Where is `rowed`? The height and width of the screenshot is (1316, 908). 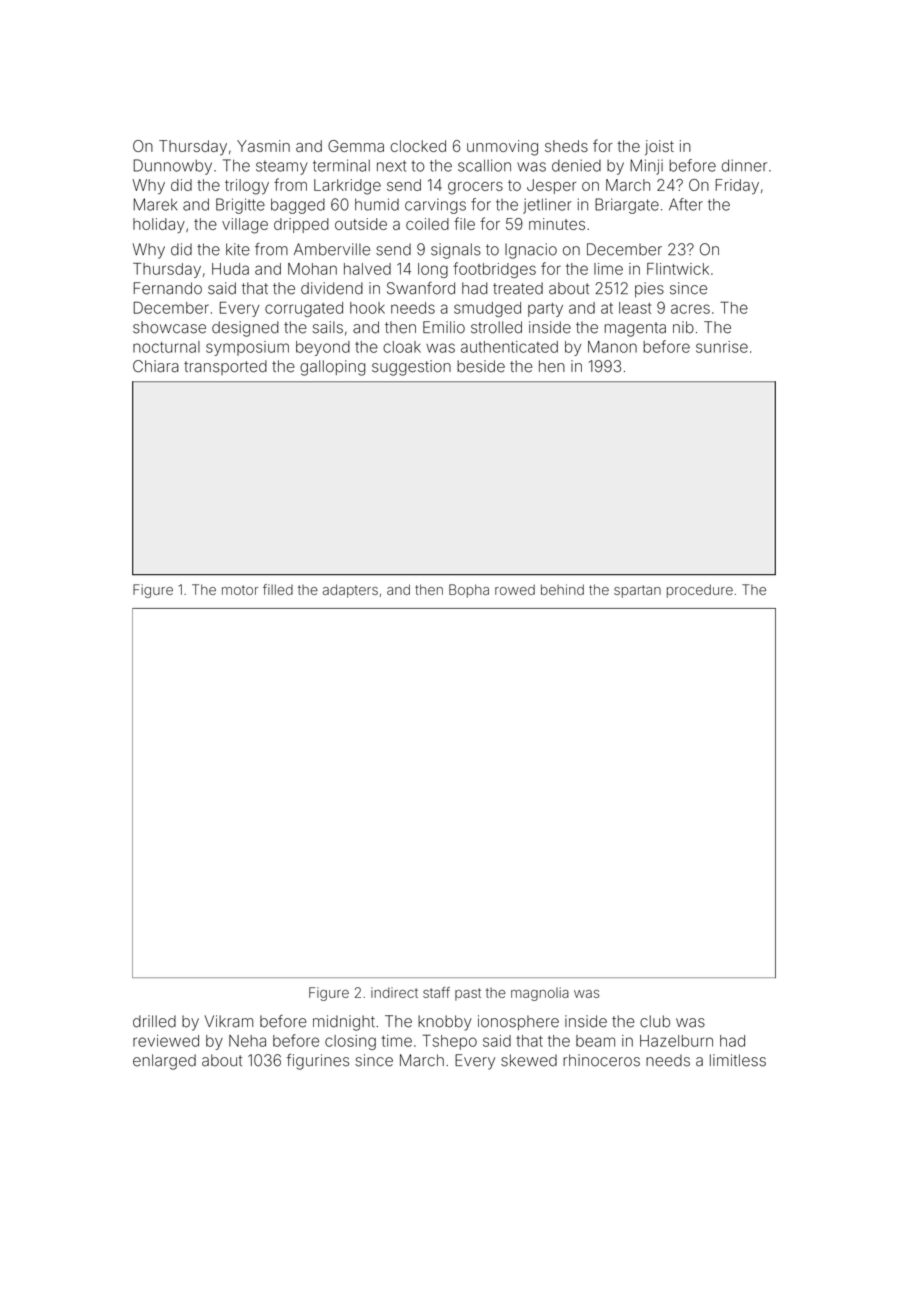
rowed is located at coordinates (515, 589).
